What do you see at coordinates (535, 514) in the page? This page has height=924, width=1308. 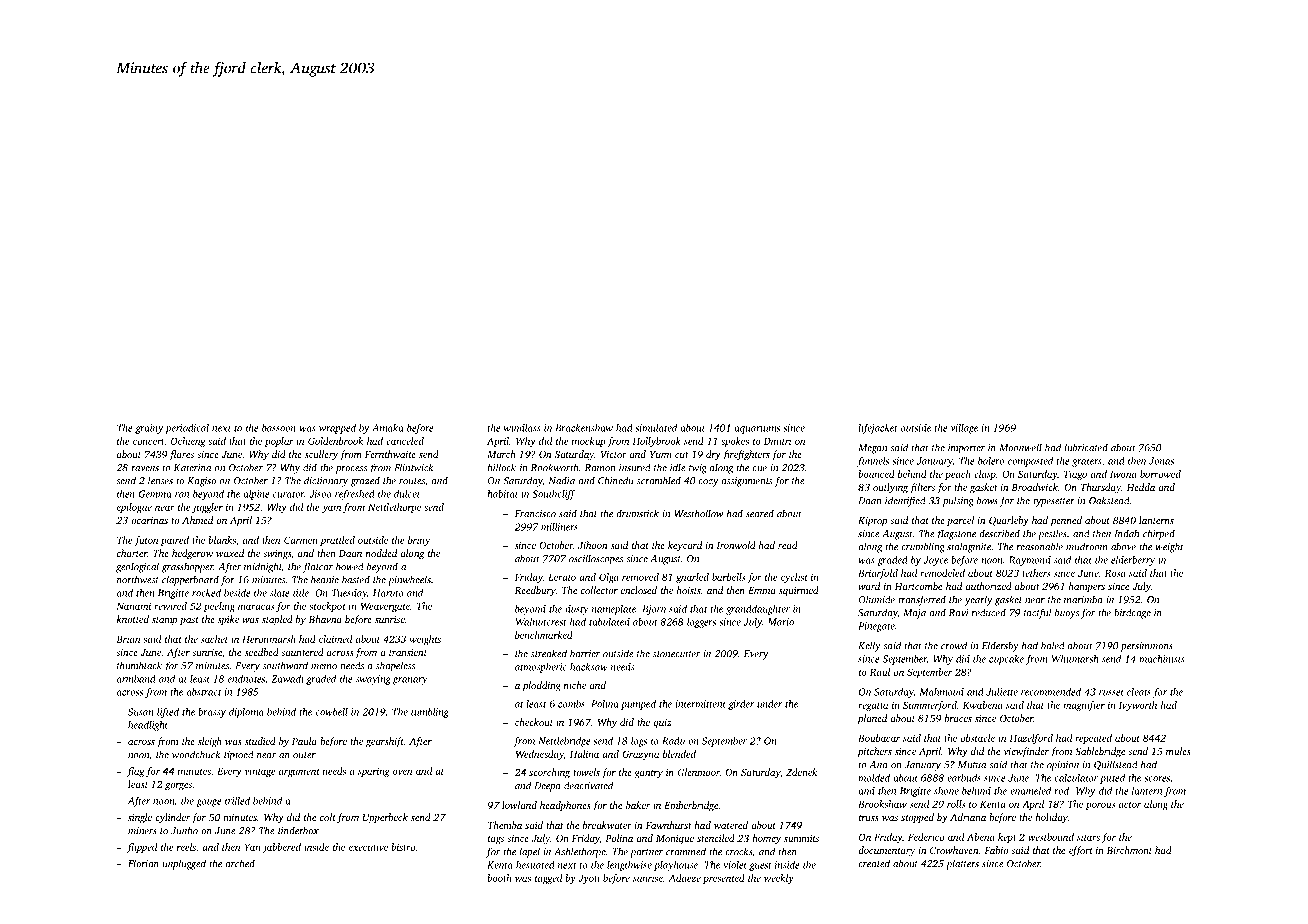 I see `Francisco` at bounding box center [535, 514].
